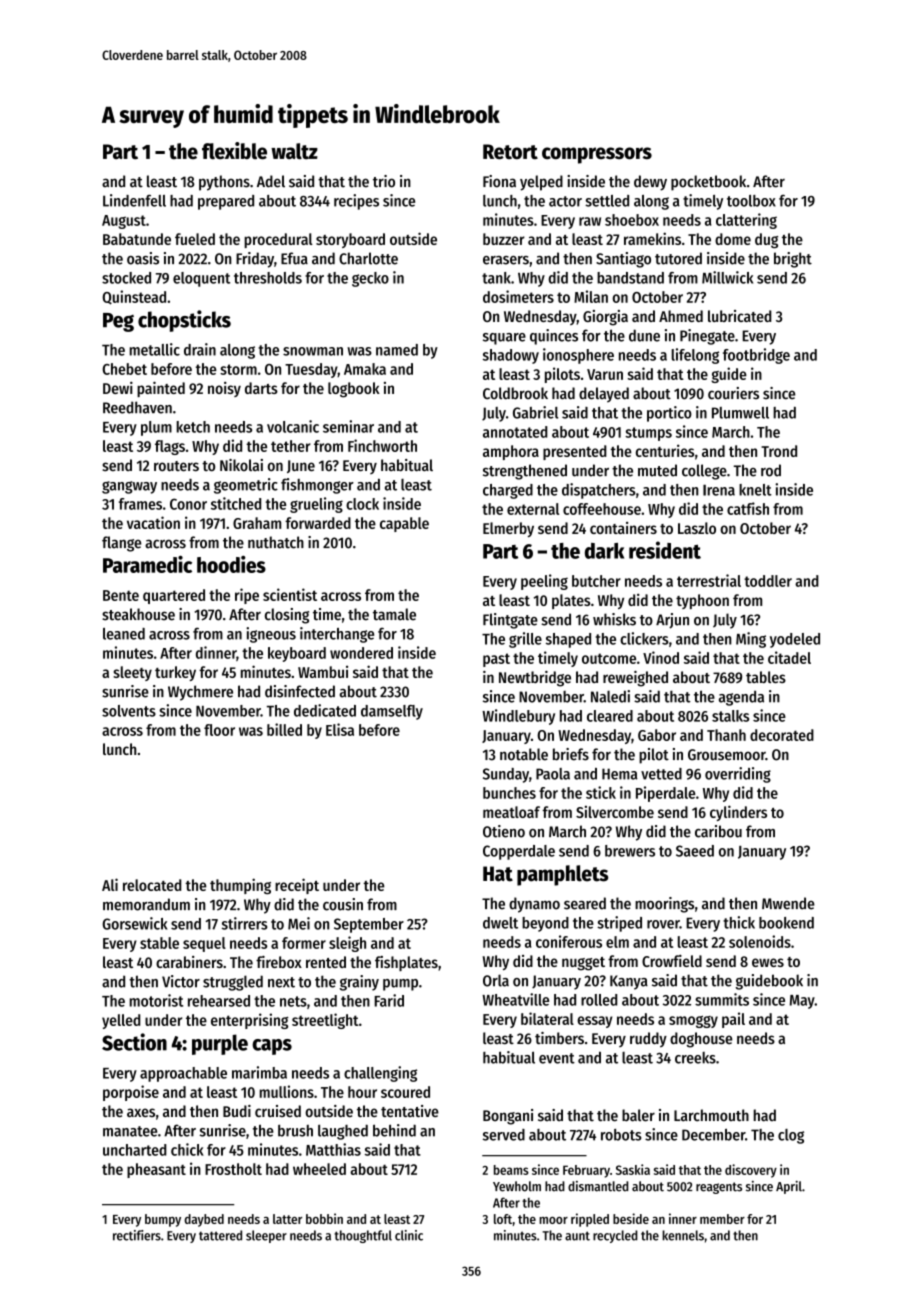 Image resolution: width=924 pixels, height=1311 pixels. Describe the element at coordinates (340, 729) in the document. I see `Elisa` at that location.
